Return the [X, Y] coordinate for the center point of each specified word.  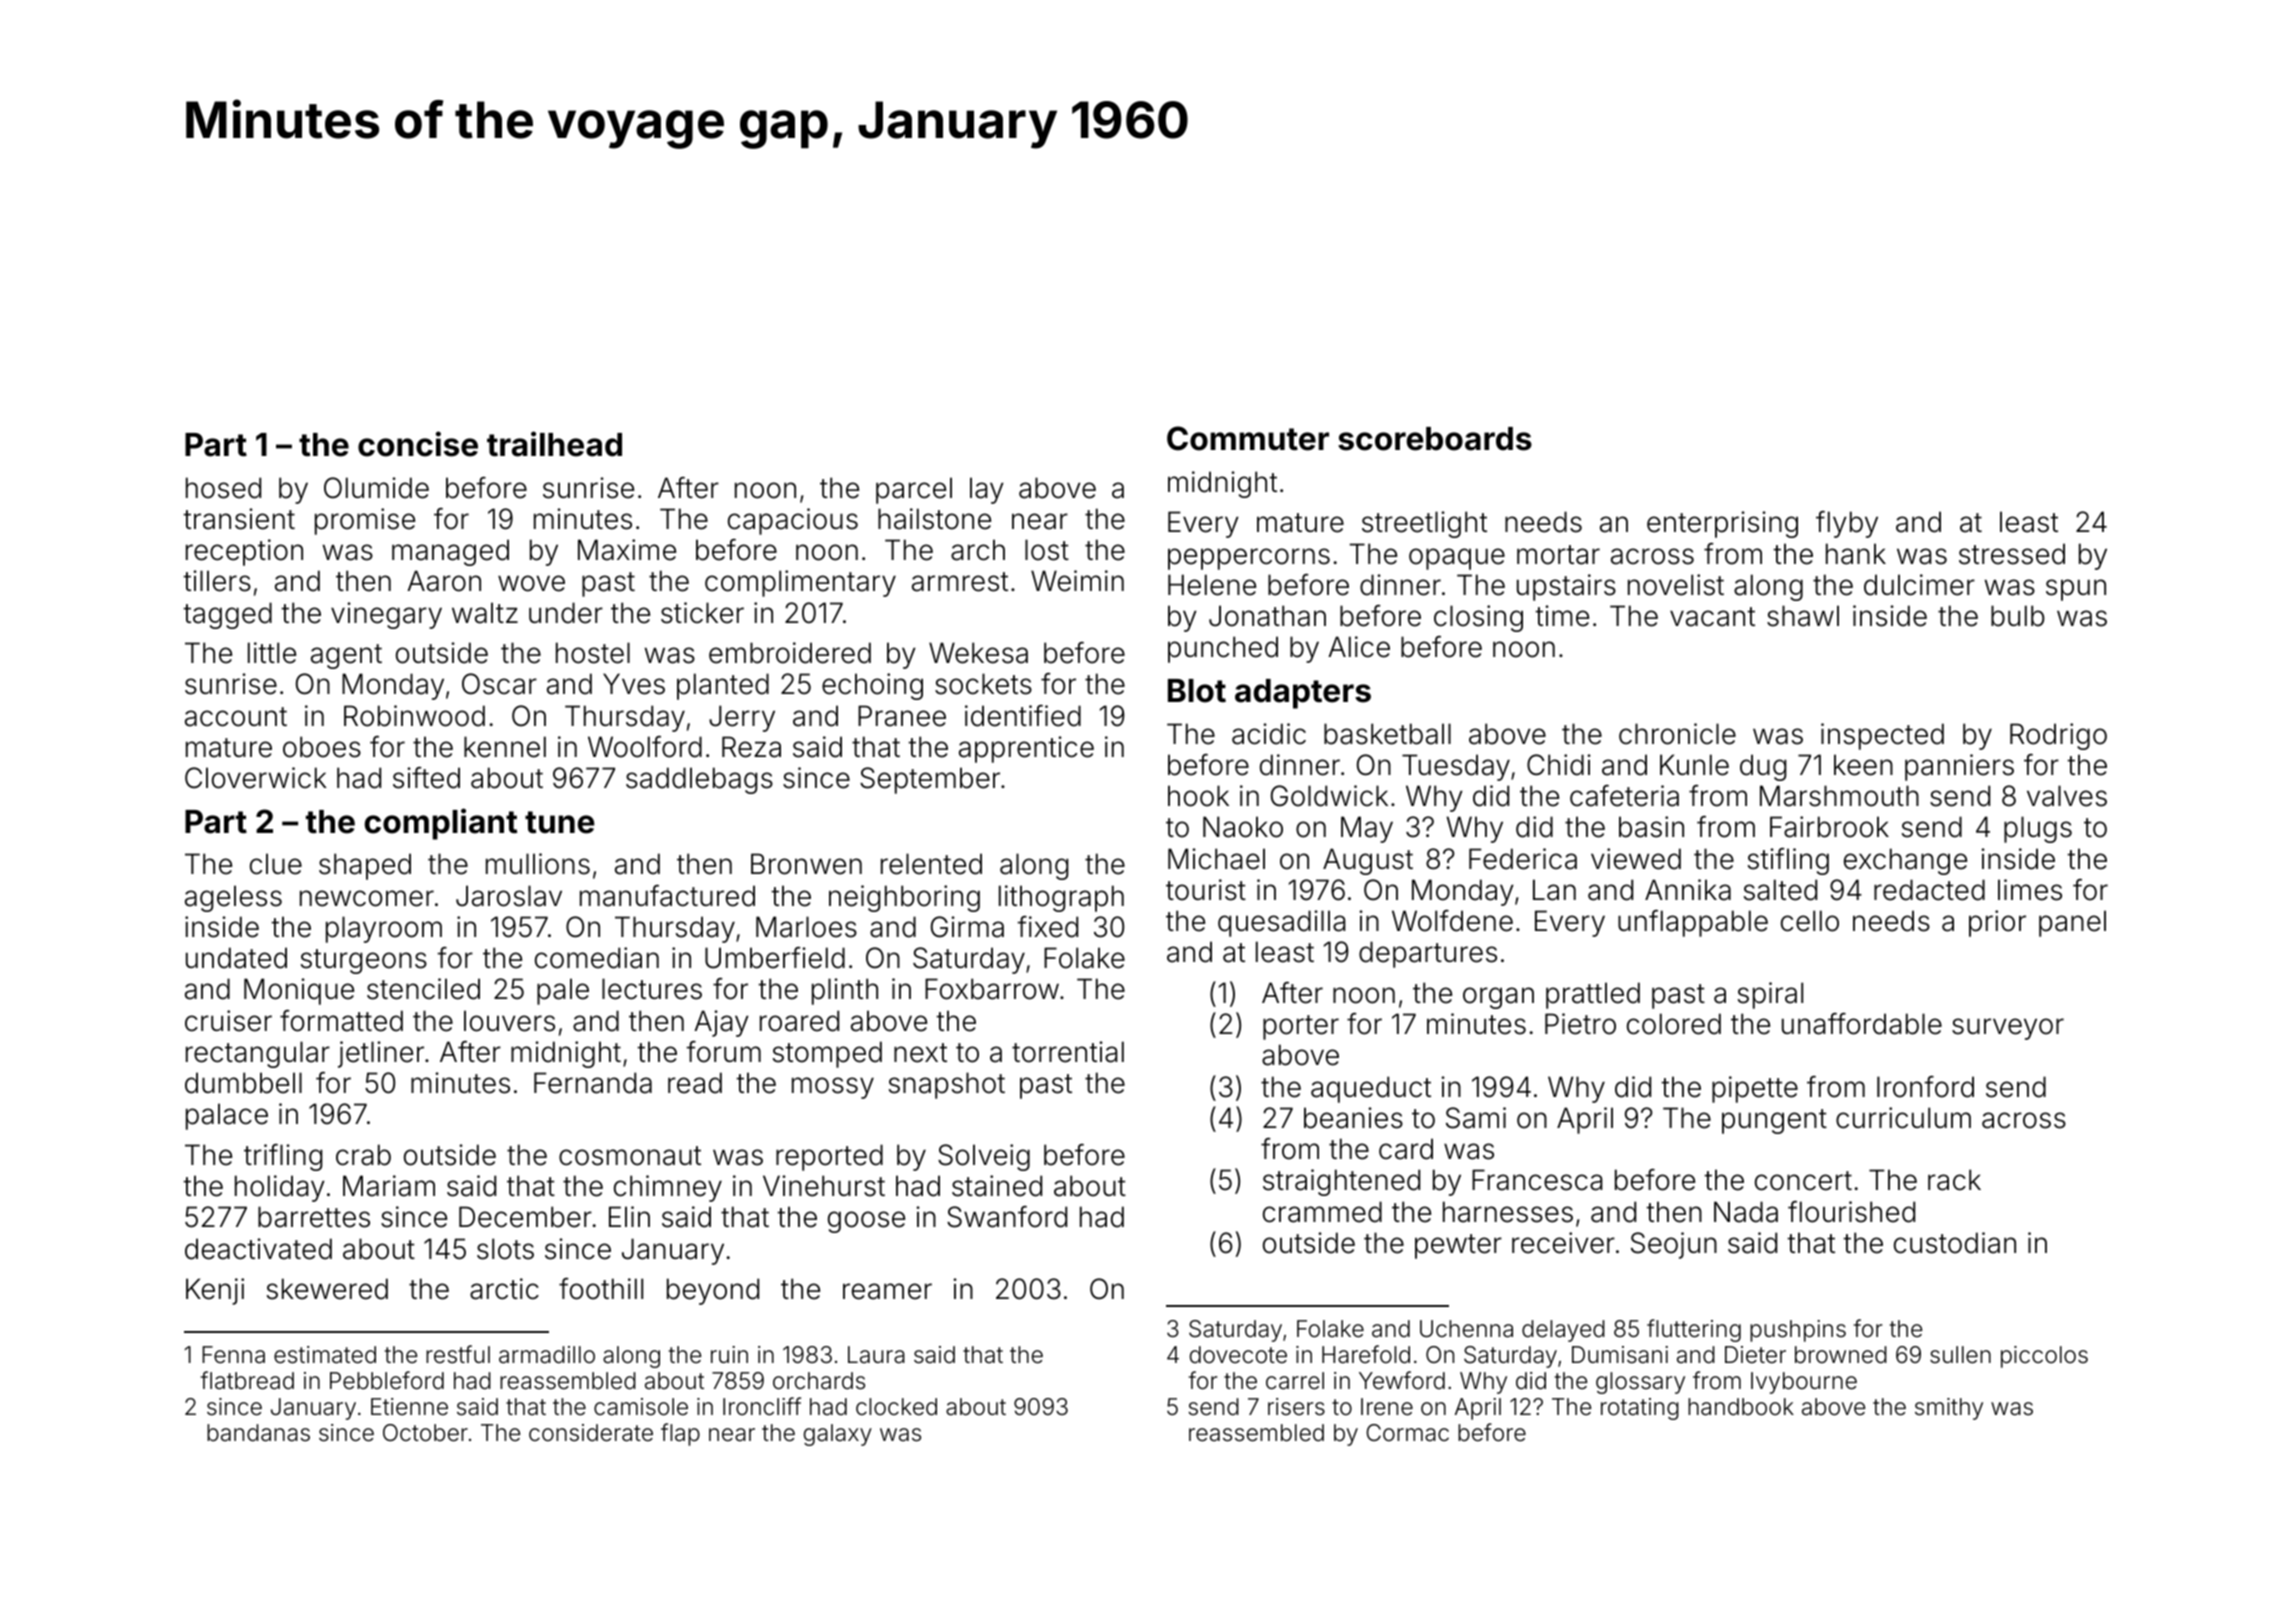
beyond [713, 1291]
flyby [1847, 524]
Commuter [1248, 438]
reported [829, 1157]
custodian [1955, 1243]
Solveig [984, 1157]
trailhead [554, 444]
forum [723, 1052]
